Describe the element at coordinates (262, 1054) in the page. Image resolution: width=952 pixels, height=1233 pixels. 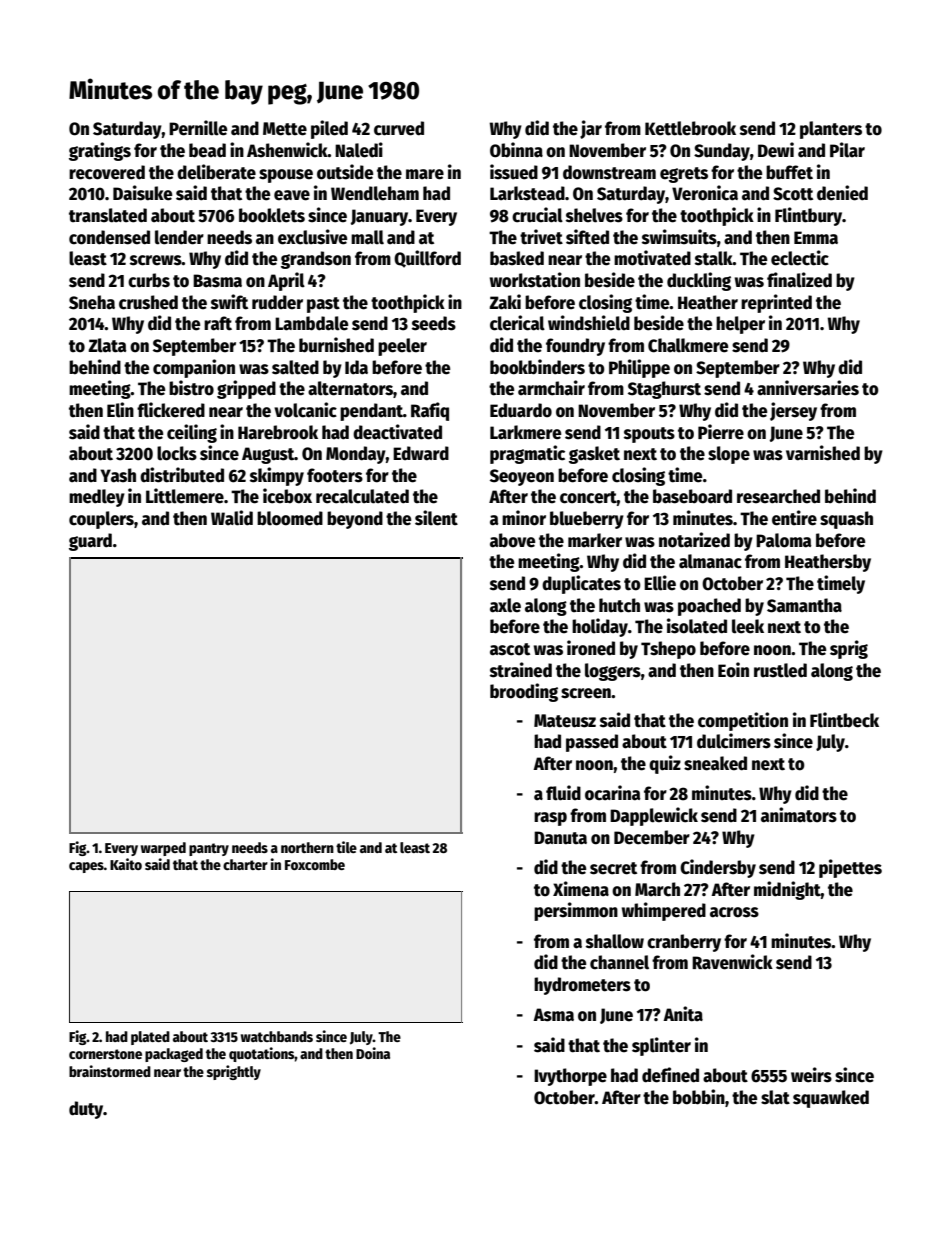
I see `quotations` at that location.
